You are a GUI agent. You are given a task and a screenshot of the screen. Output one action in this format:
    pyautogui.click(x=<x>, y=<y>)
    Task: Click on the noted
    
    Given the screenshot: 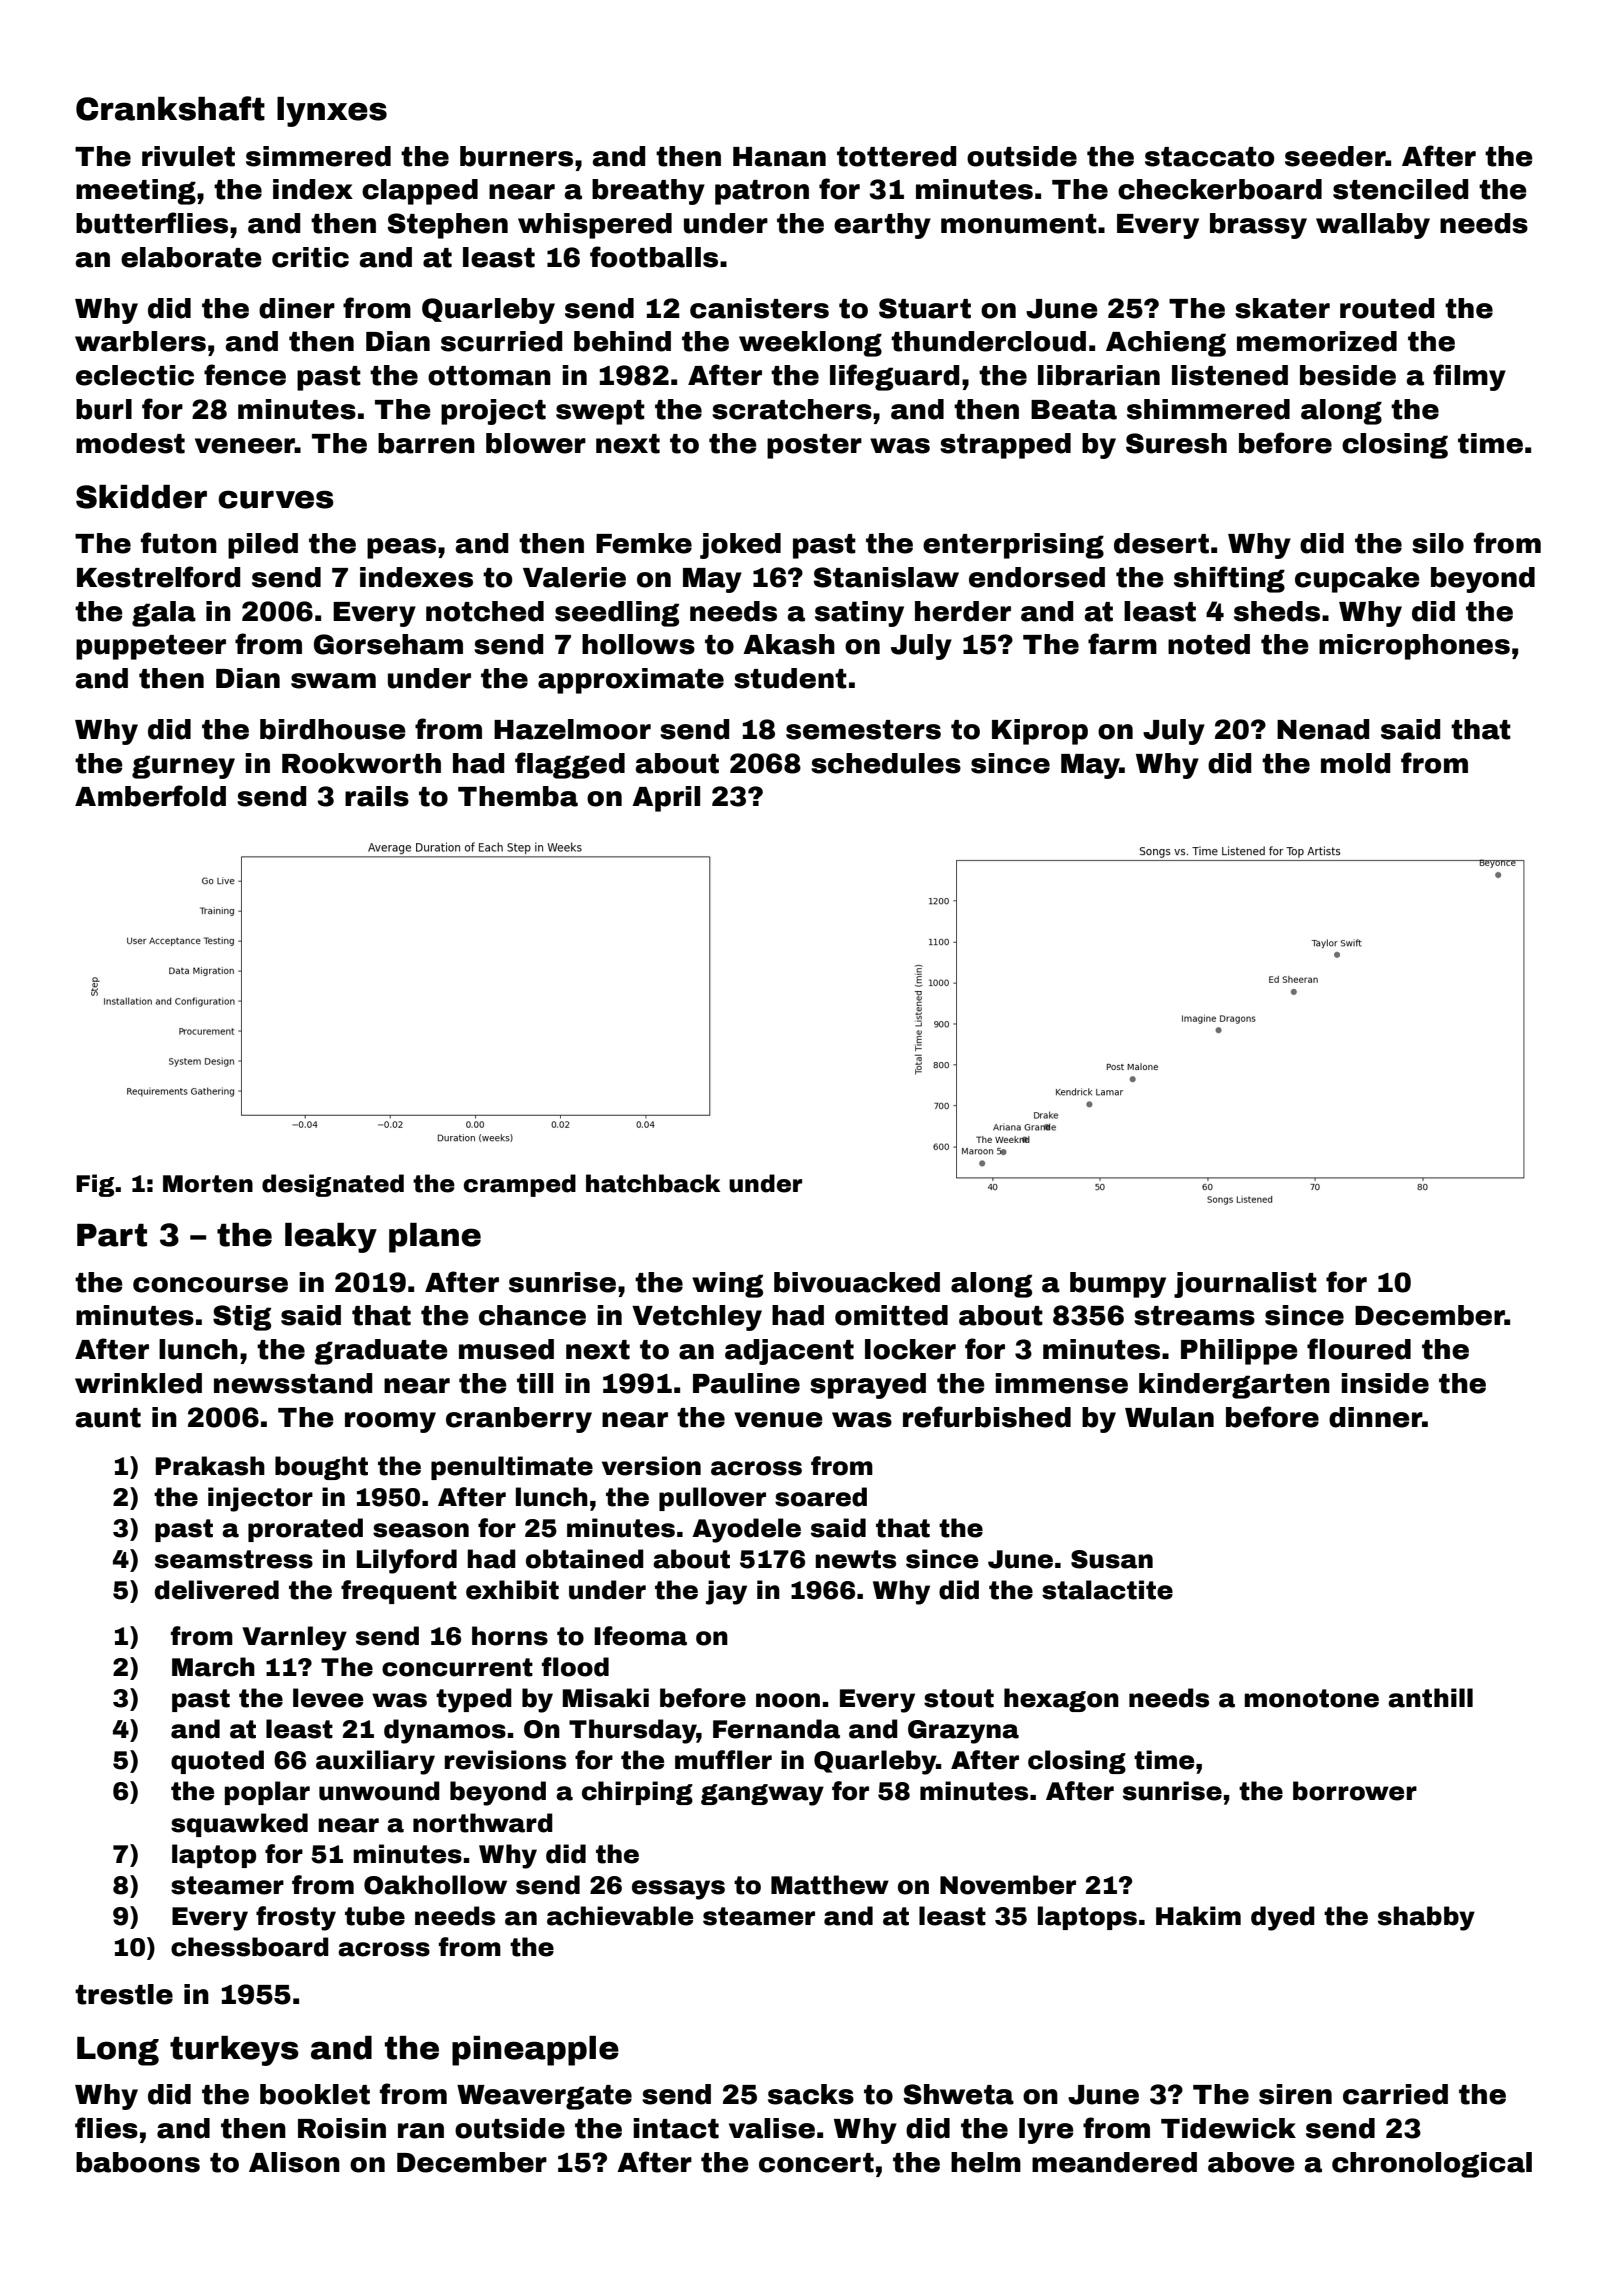 What is the action you would take?
    pyautogui.click(x=1209, y=644)
